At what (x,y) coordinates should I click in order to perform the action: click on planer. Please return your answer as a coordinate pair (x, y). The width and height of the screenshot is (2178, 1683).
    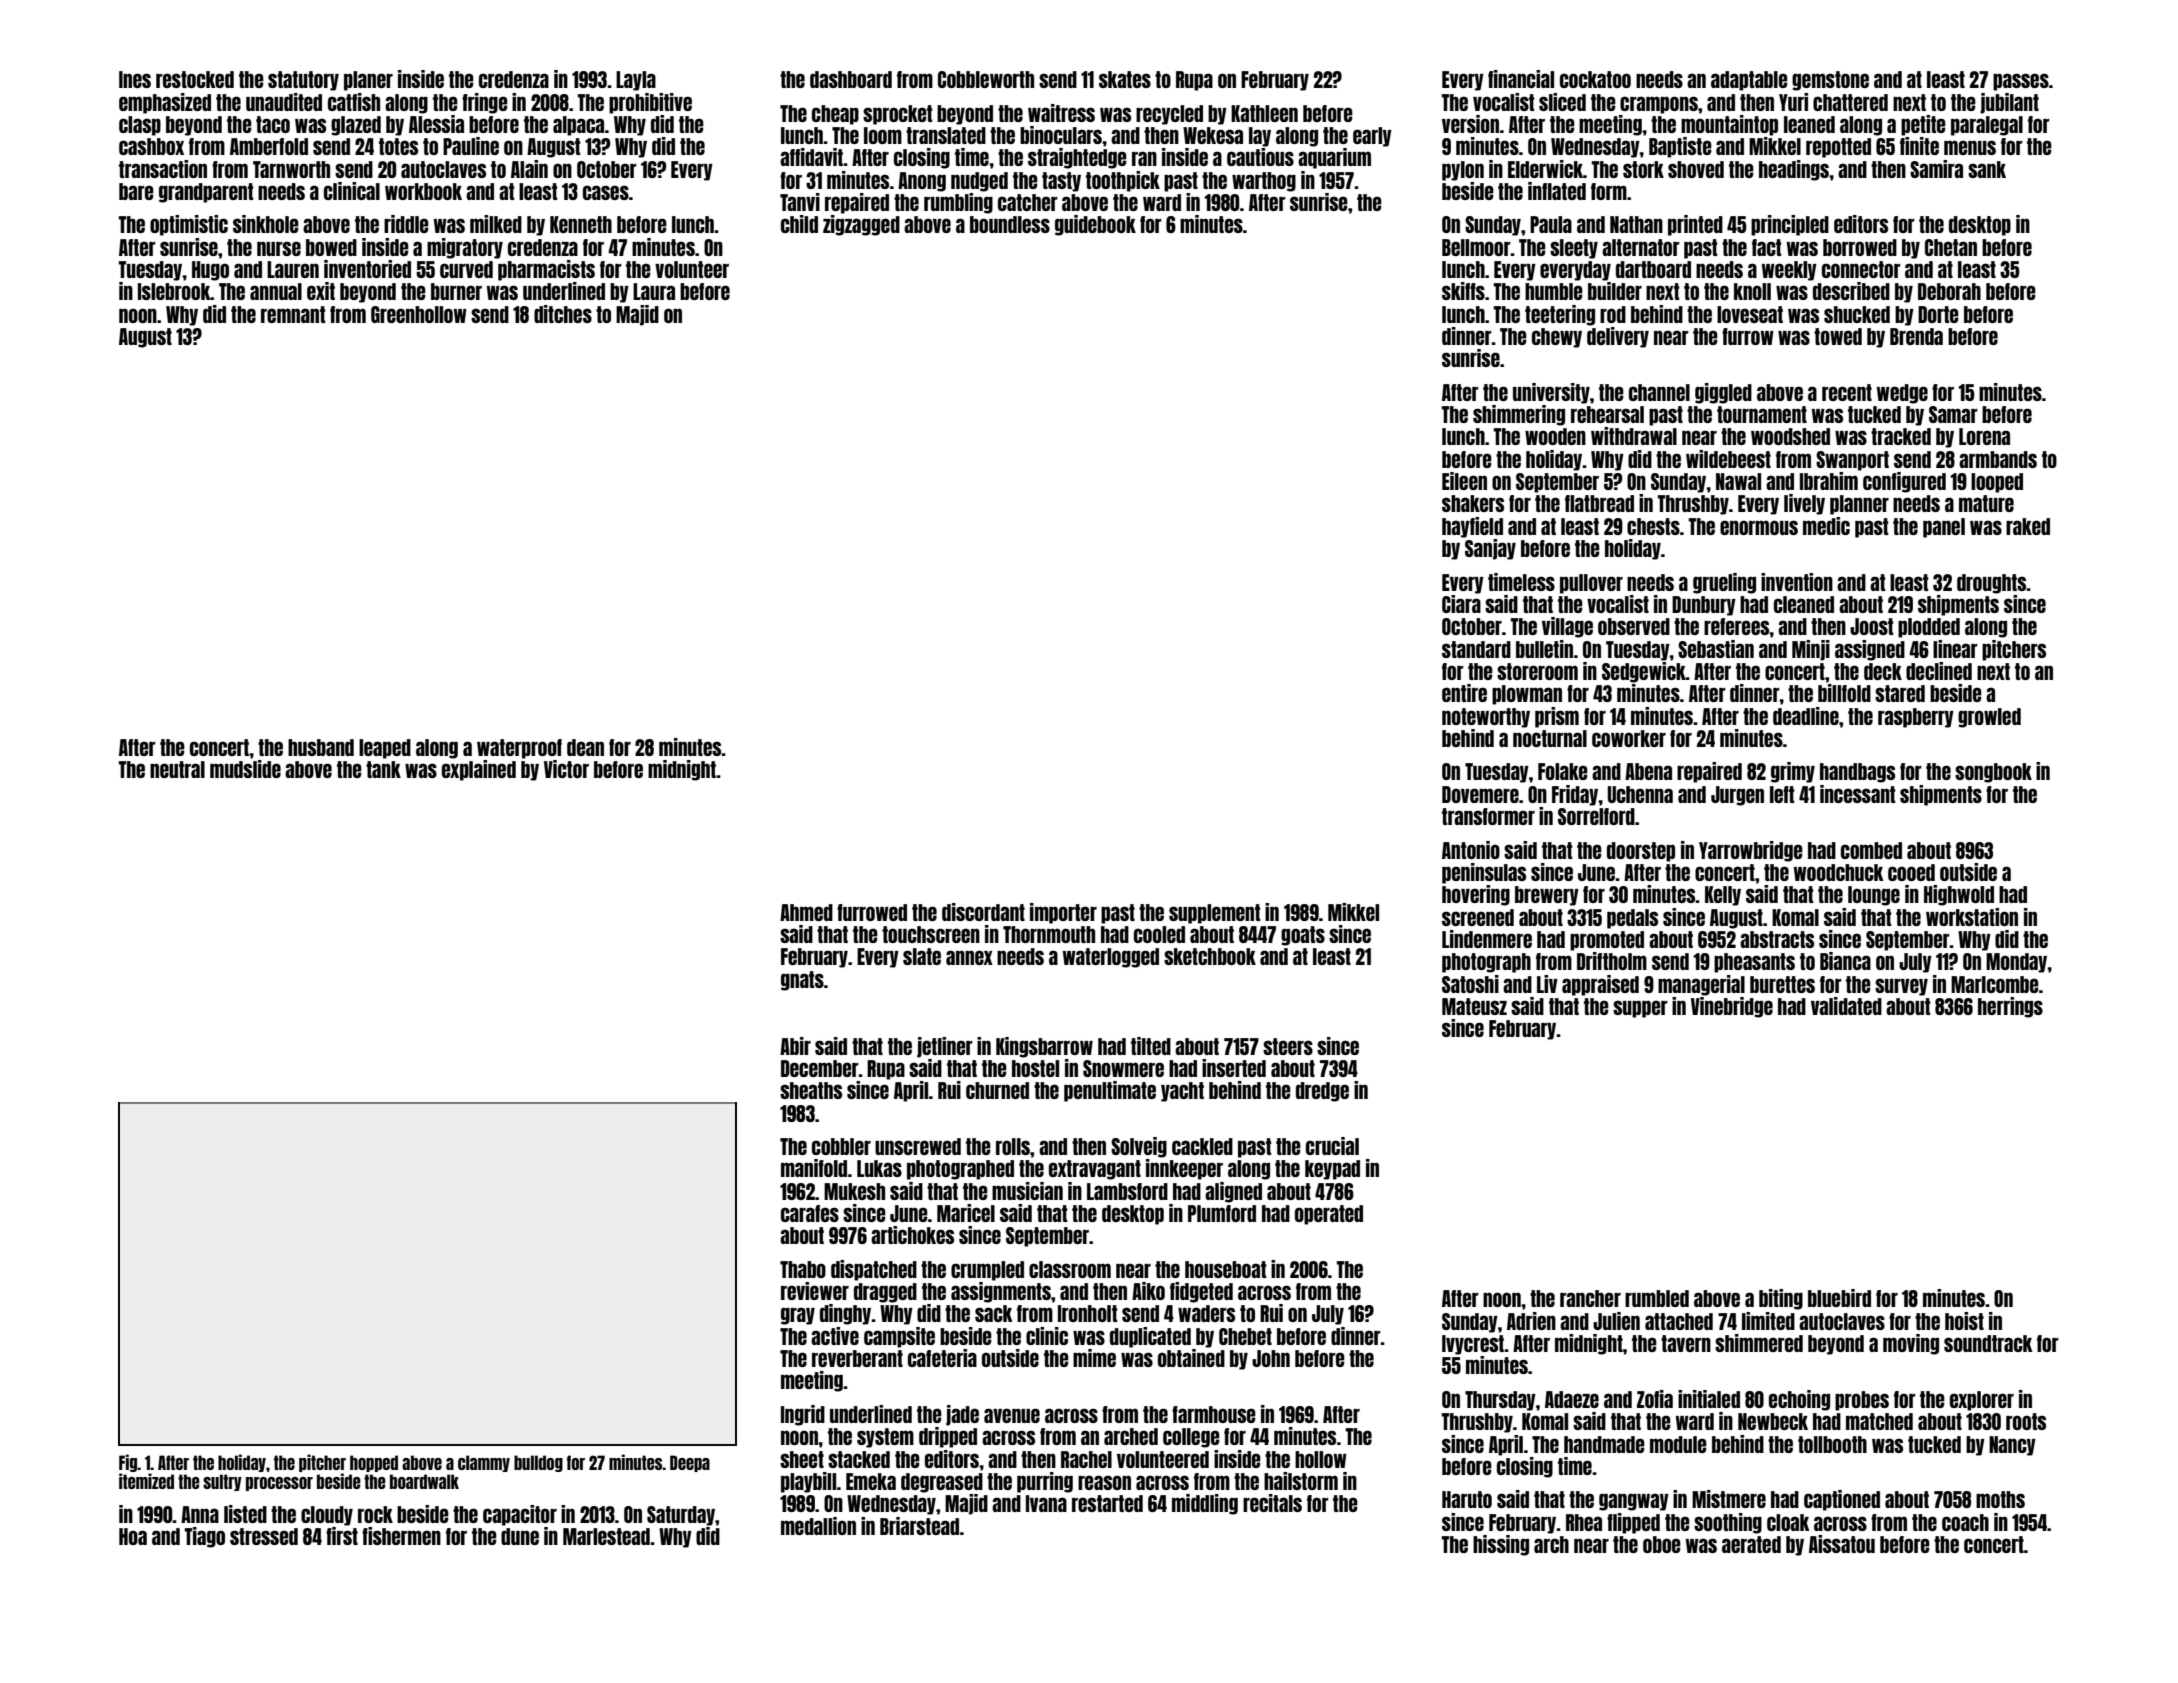
    Looking at the image, I should click on (368, 81).
